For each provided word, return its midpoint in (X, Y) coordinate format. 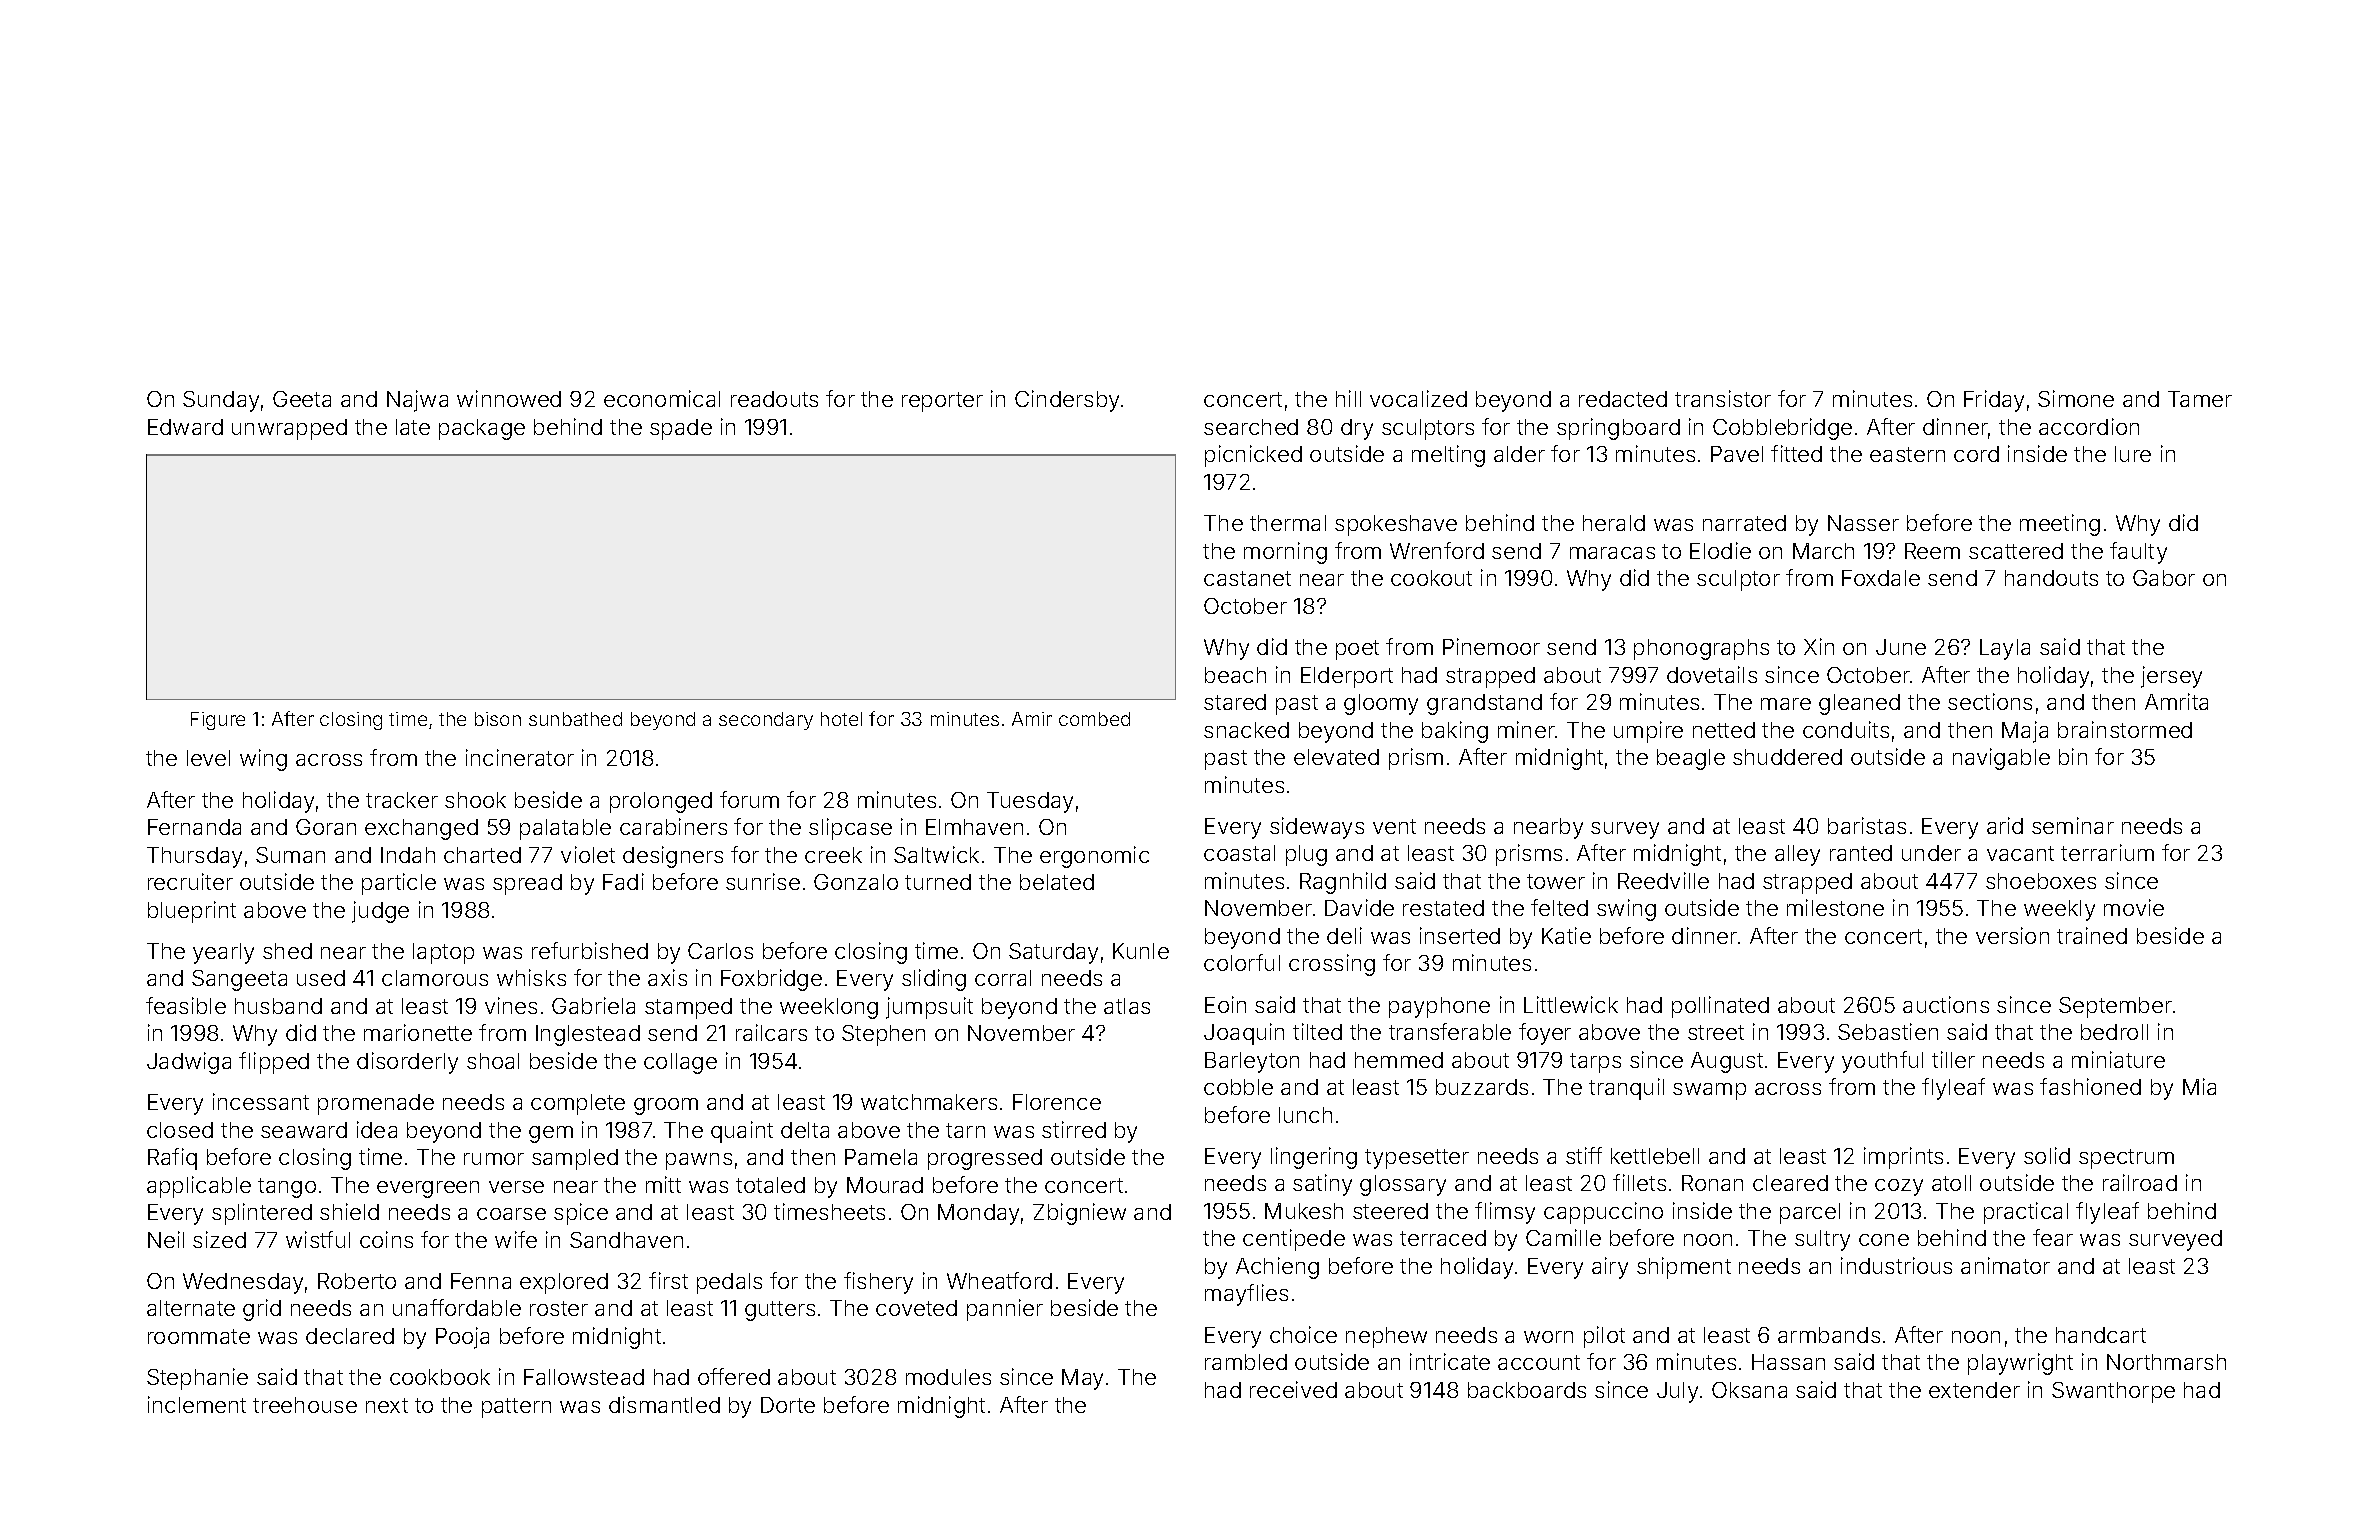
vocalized (1418, 398)
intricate (1450, 1361)
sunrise (763, 881)
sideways (1317, 828)
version (2012, 935)
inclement (197, 1404)
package (482, 429)
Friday (1994, 401)
